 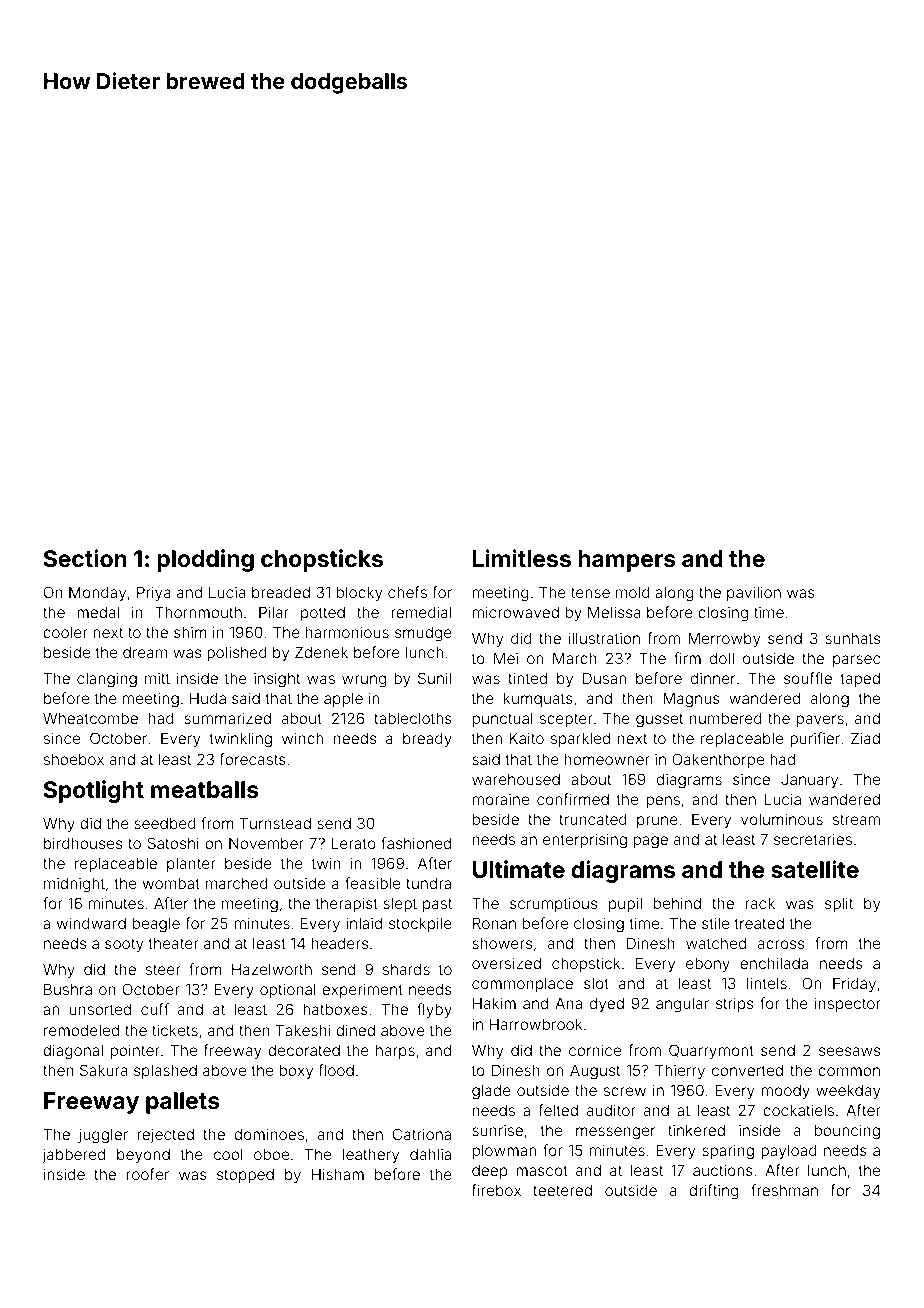 I want to click on split, so click(x=839, y=904).
